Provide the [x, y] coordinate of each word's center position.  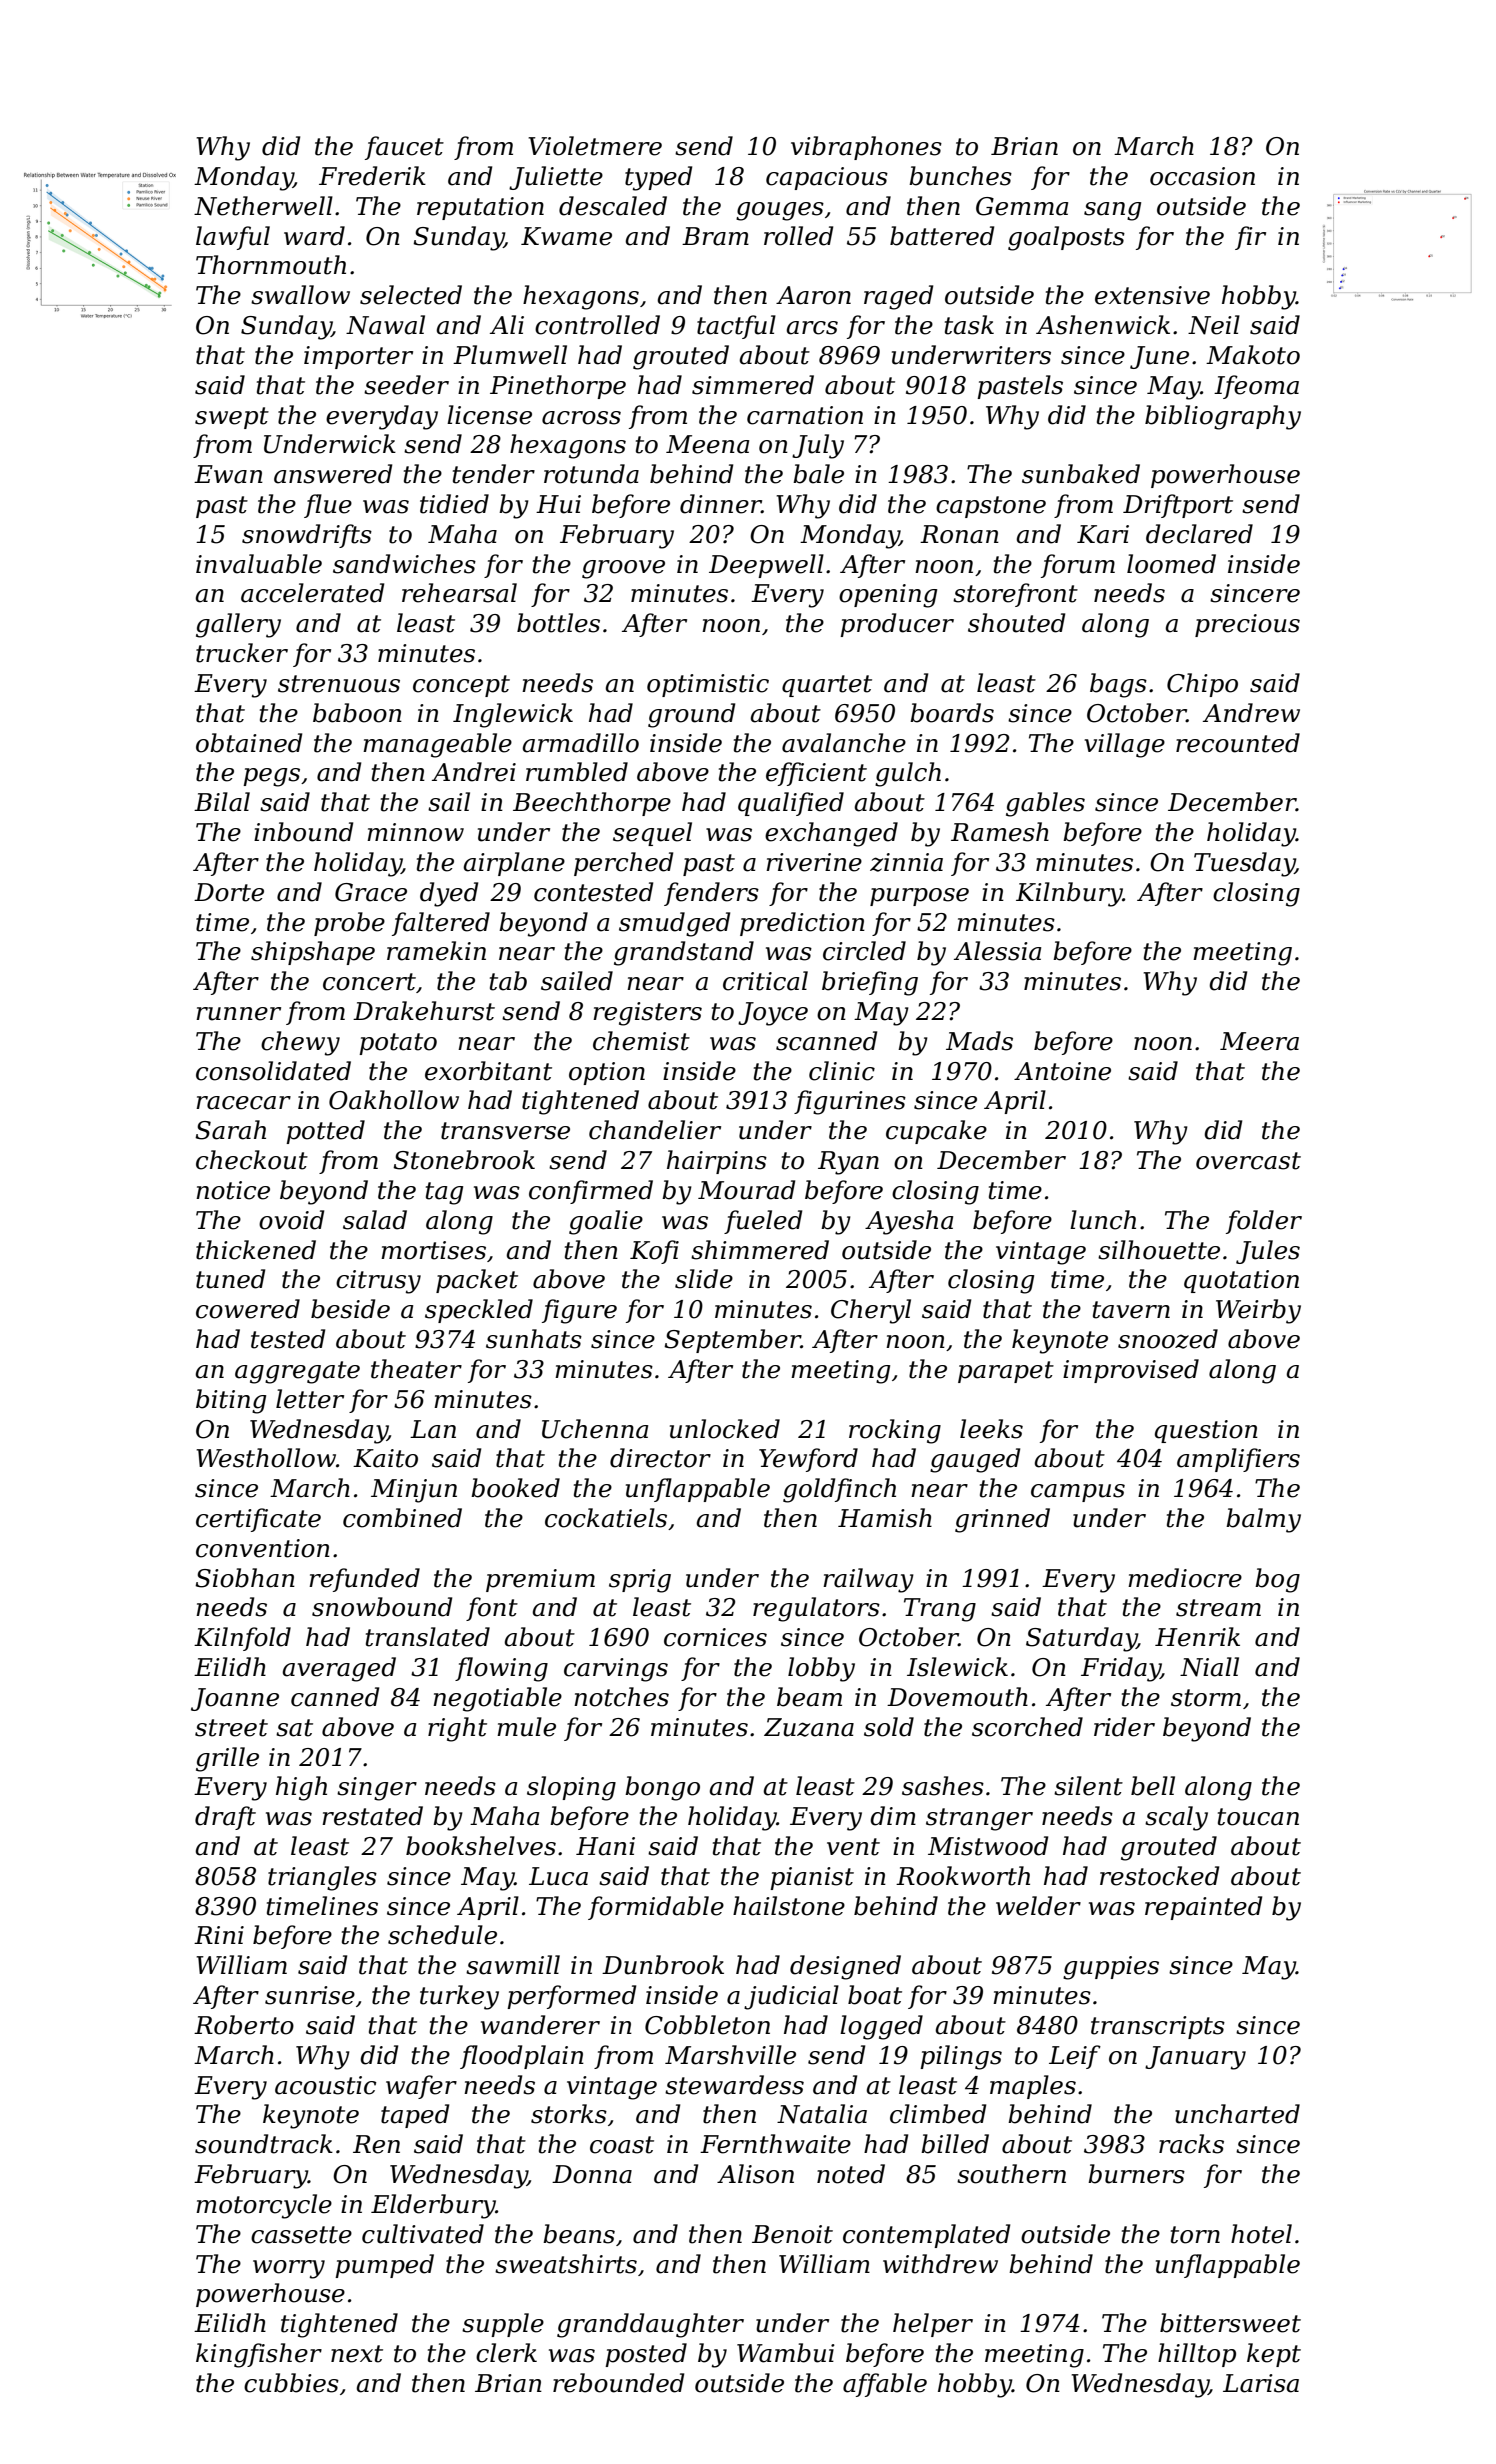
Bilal [222, 802]
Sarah [230, 1130]
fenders [711, 894]
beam [809, 1697]
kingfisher [259, 2355]
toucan [1258, 1817]
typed [658, 178]
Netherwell [263, 206]
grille [227, 1759]
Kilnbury [1069, 894]
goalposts [1066, 238]
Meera [1259, 1041]
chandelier [655, 1130]
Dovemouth [957, 1697]
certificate [258, 1520]
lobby [821, 1669]
